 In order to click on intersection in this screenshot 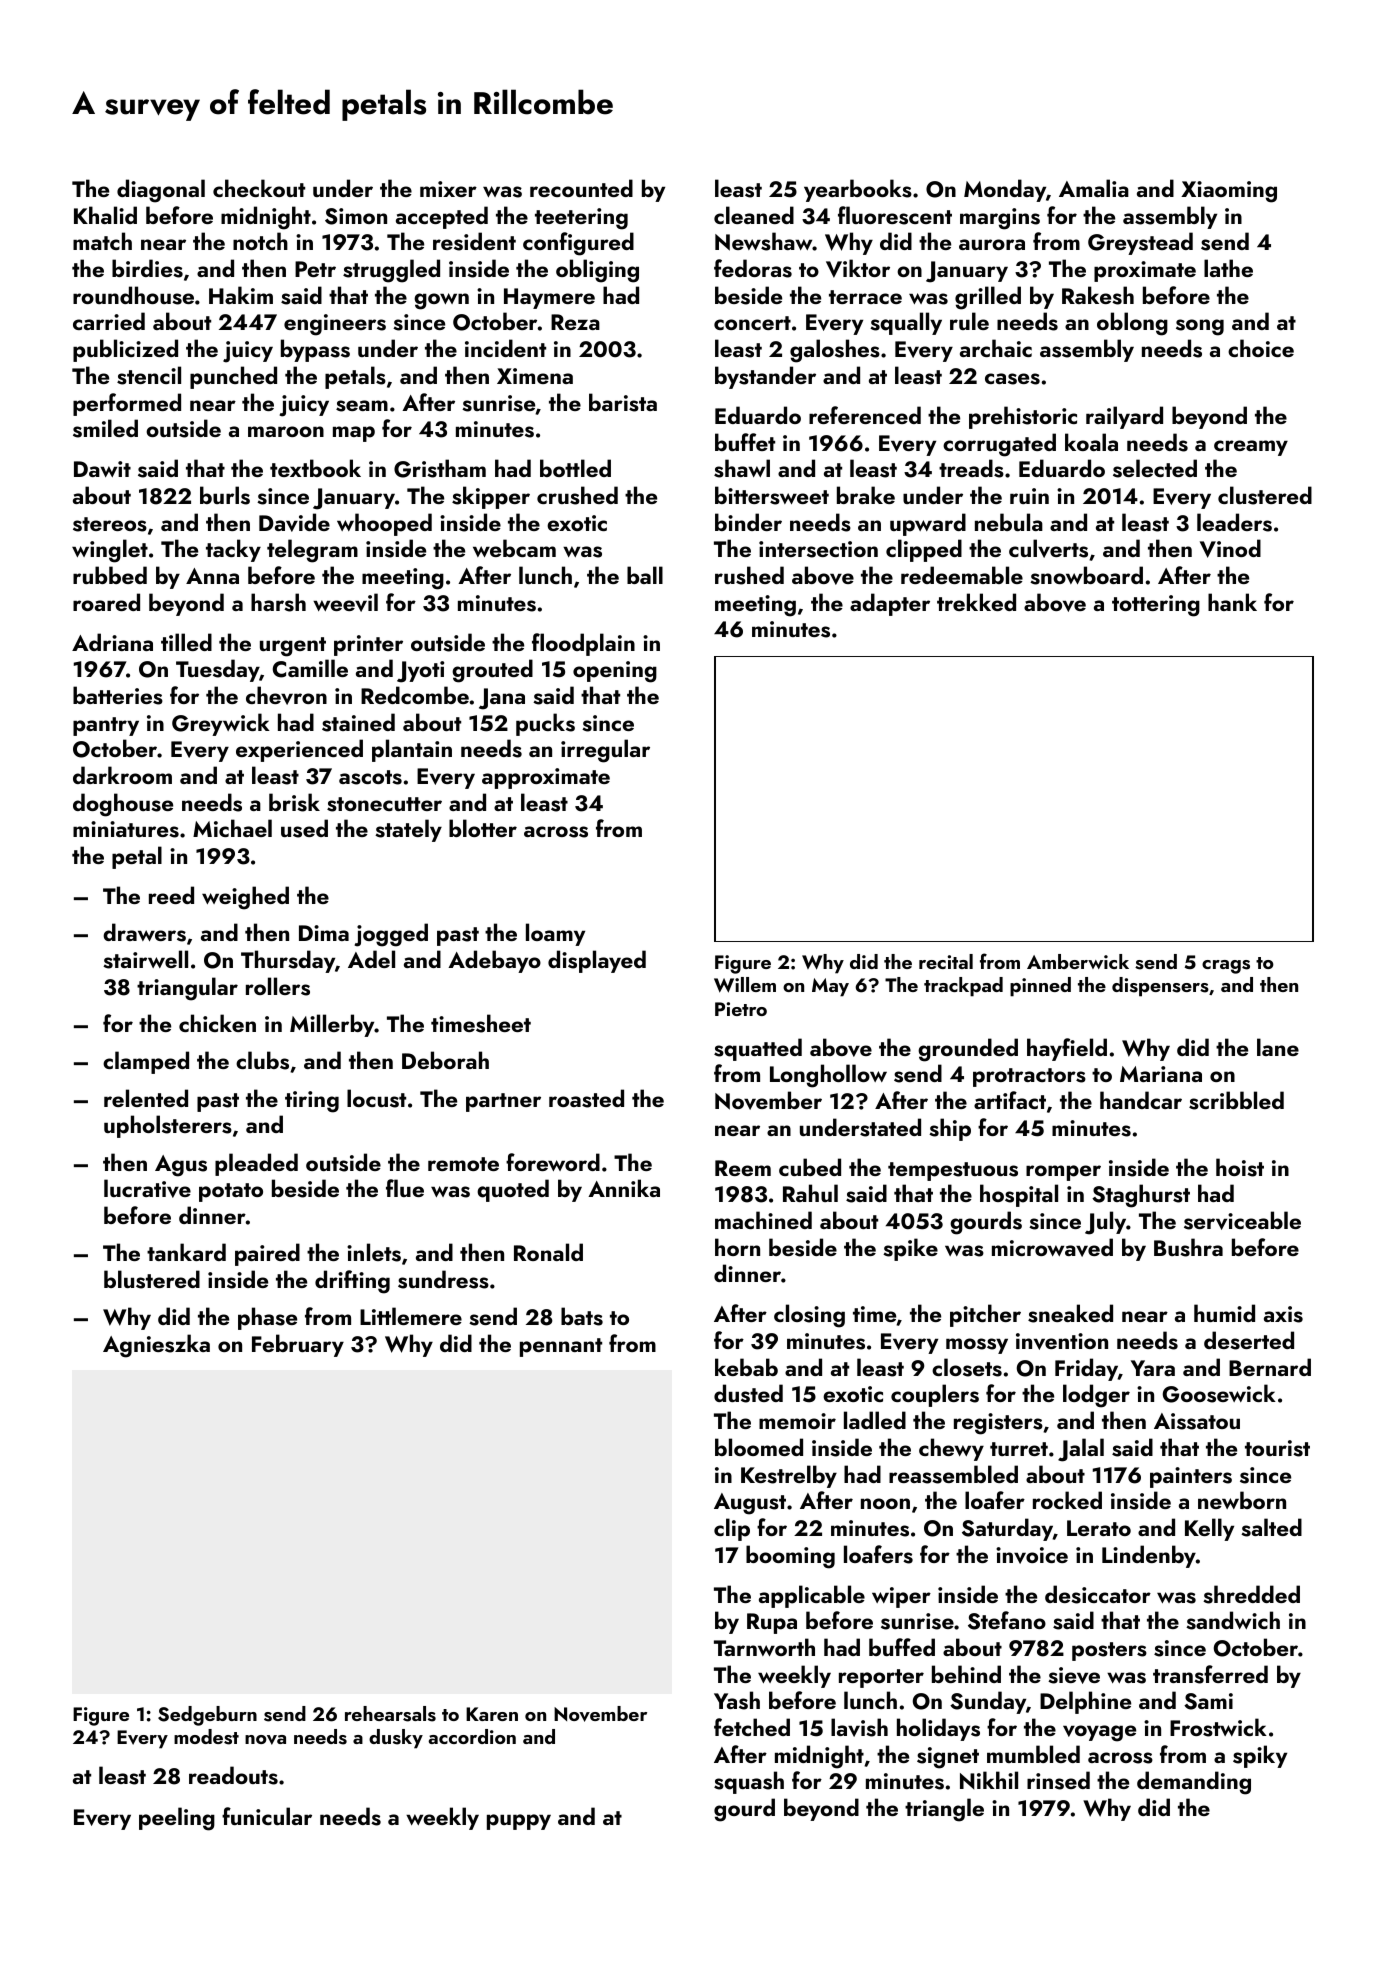, I will do `click(818, 549)`.
